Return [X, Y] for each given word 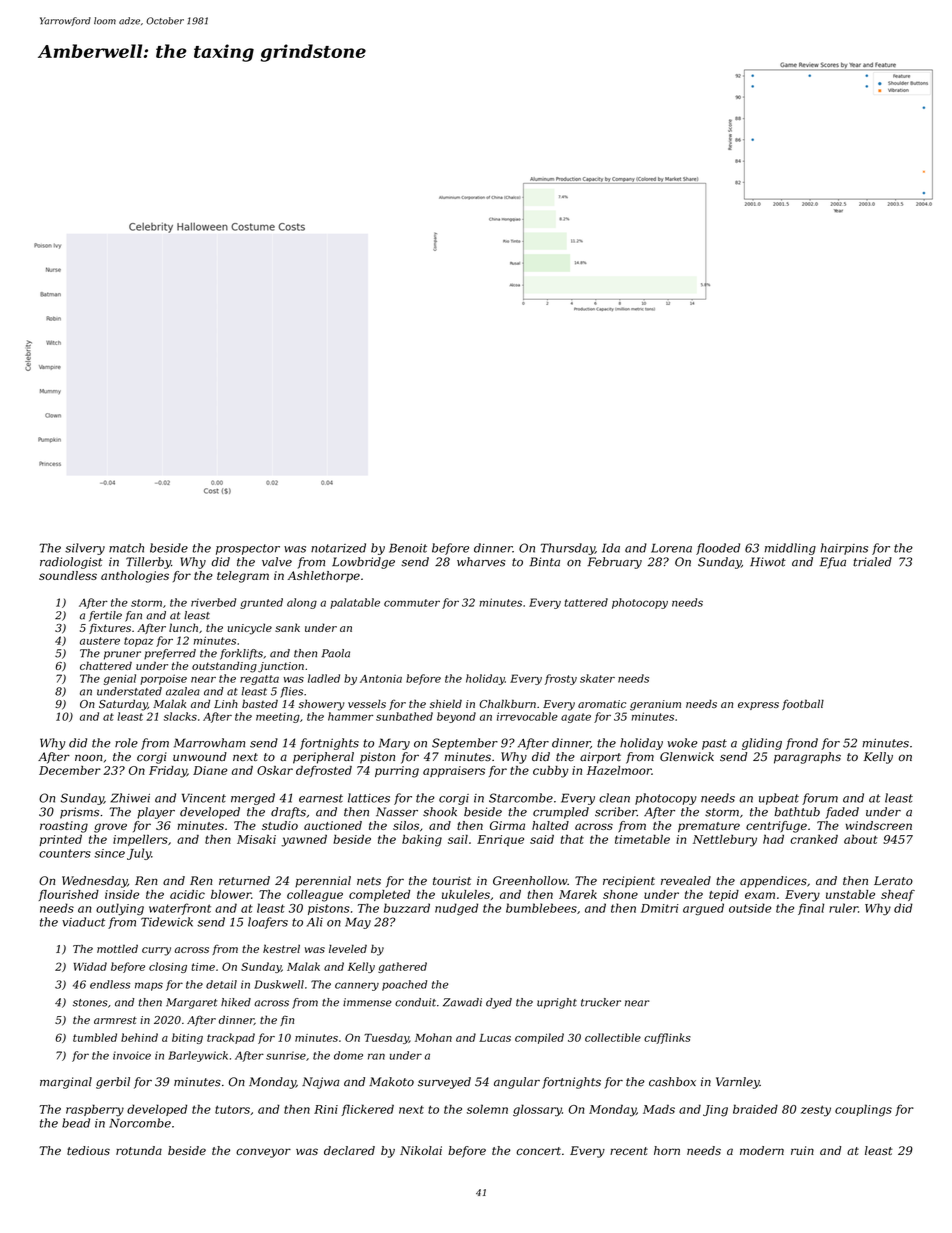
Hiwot [768, 562]
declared [349, 1150]
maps [149, 986]
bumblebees [541, 908]
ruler [843, 908]
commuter [412, 603]
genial [120, 679]
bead [76, 1123]
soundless [68, 575]
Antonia [381, 679]
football [803, 704]
